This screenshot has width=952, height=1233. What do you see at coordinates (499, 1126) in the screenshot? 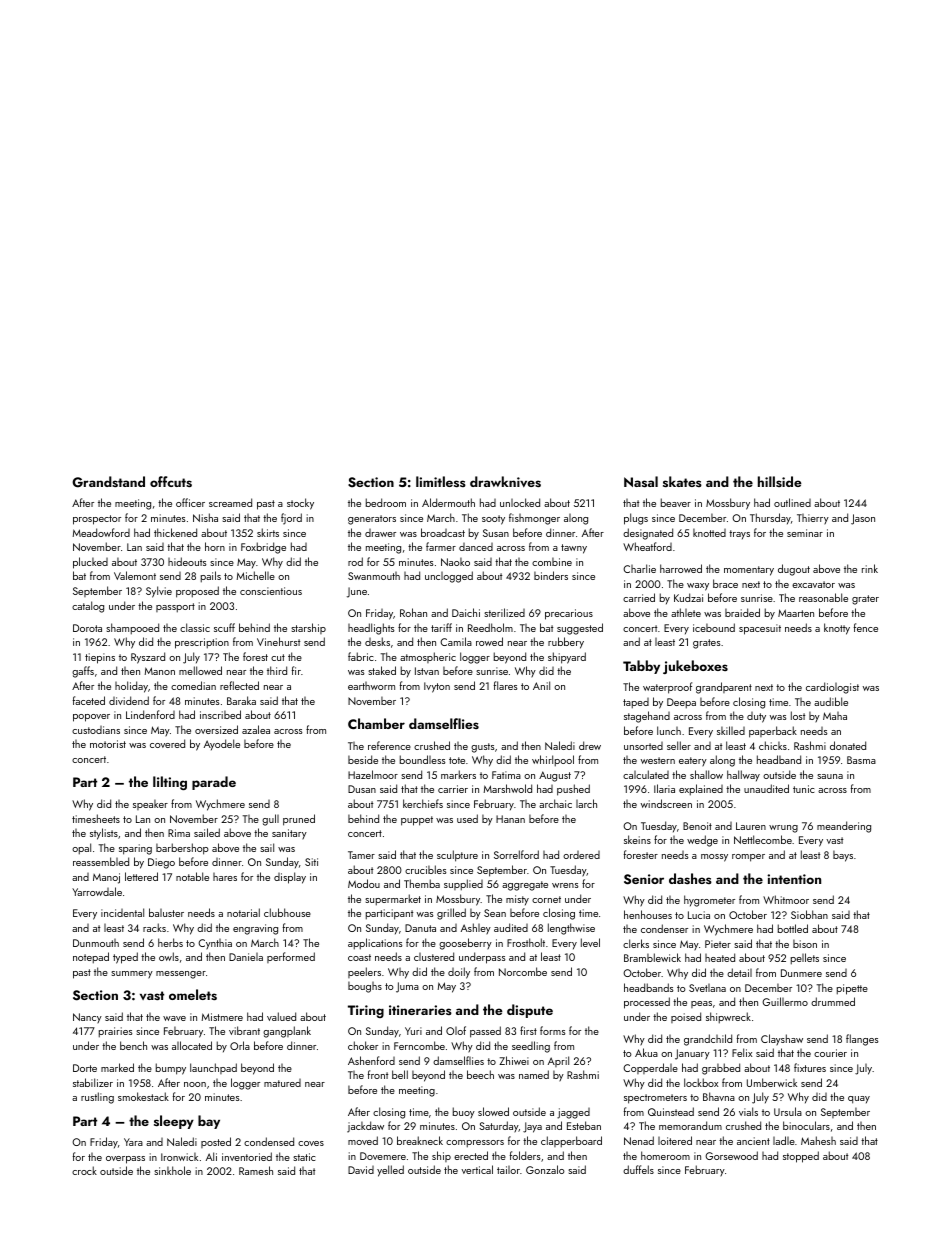
I see `Saturday` at bounding box center [499, 1126].
